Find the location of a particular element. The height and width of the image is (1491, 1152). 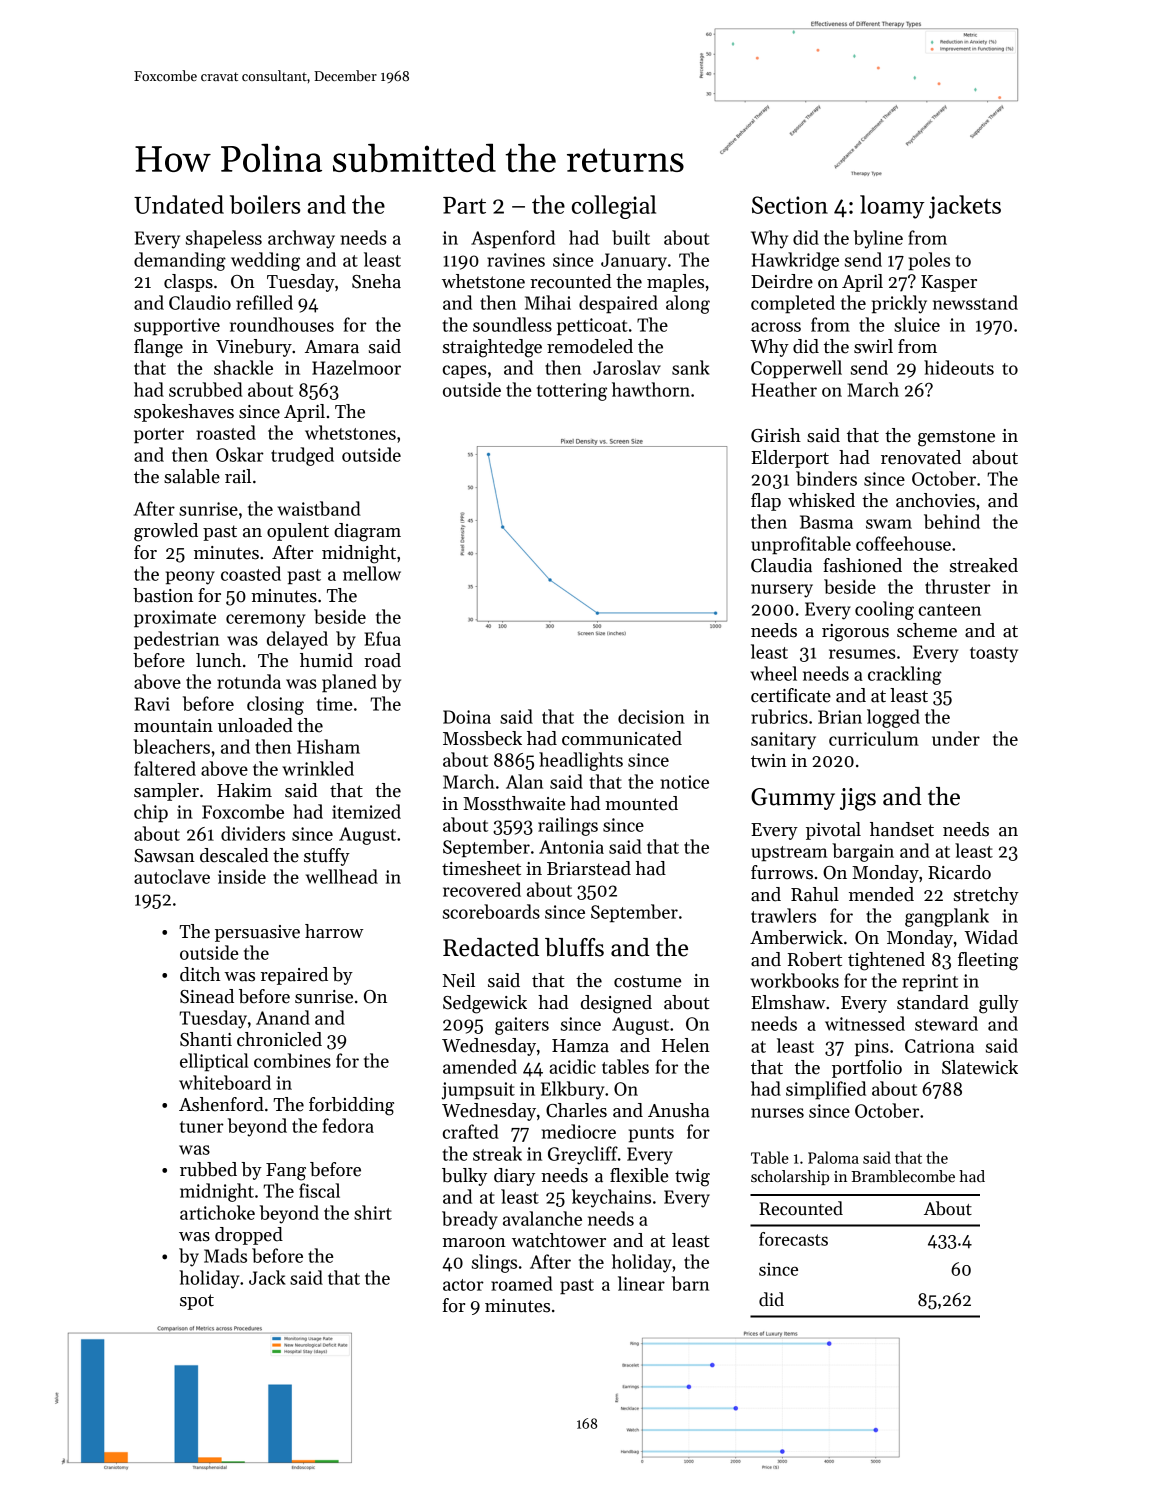

collegial is located at coordinates (614, 207).
